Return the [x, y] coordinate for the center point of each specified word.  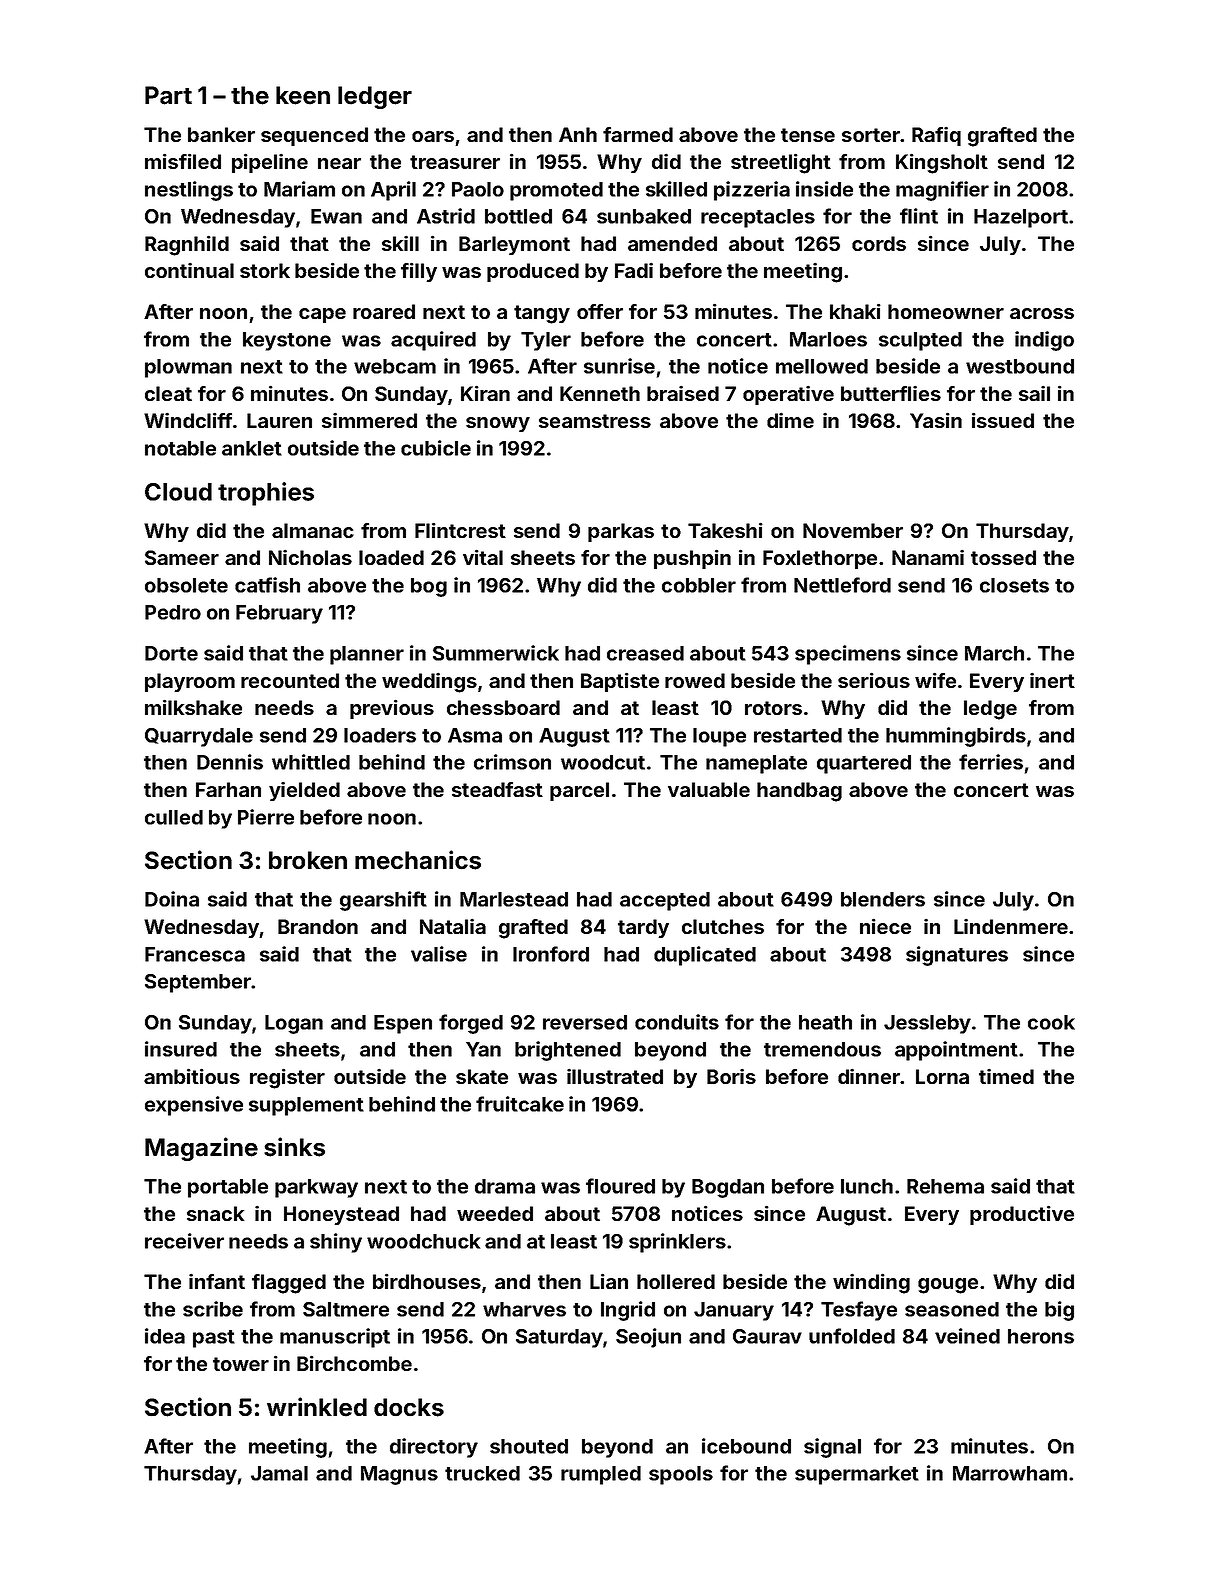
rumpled [601, 1475]
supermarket [857, 1475]
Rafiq [936, 136]
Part [168, 95]
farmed [638, 134]
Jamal [279, 1473]
